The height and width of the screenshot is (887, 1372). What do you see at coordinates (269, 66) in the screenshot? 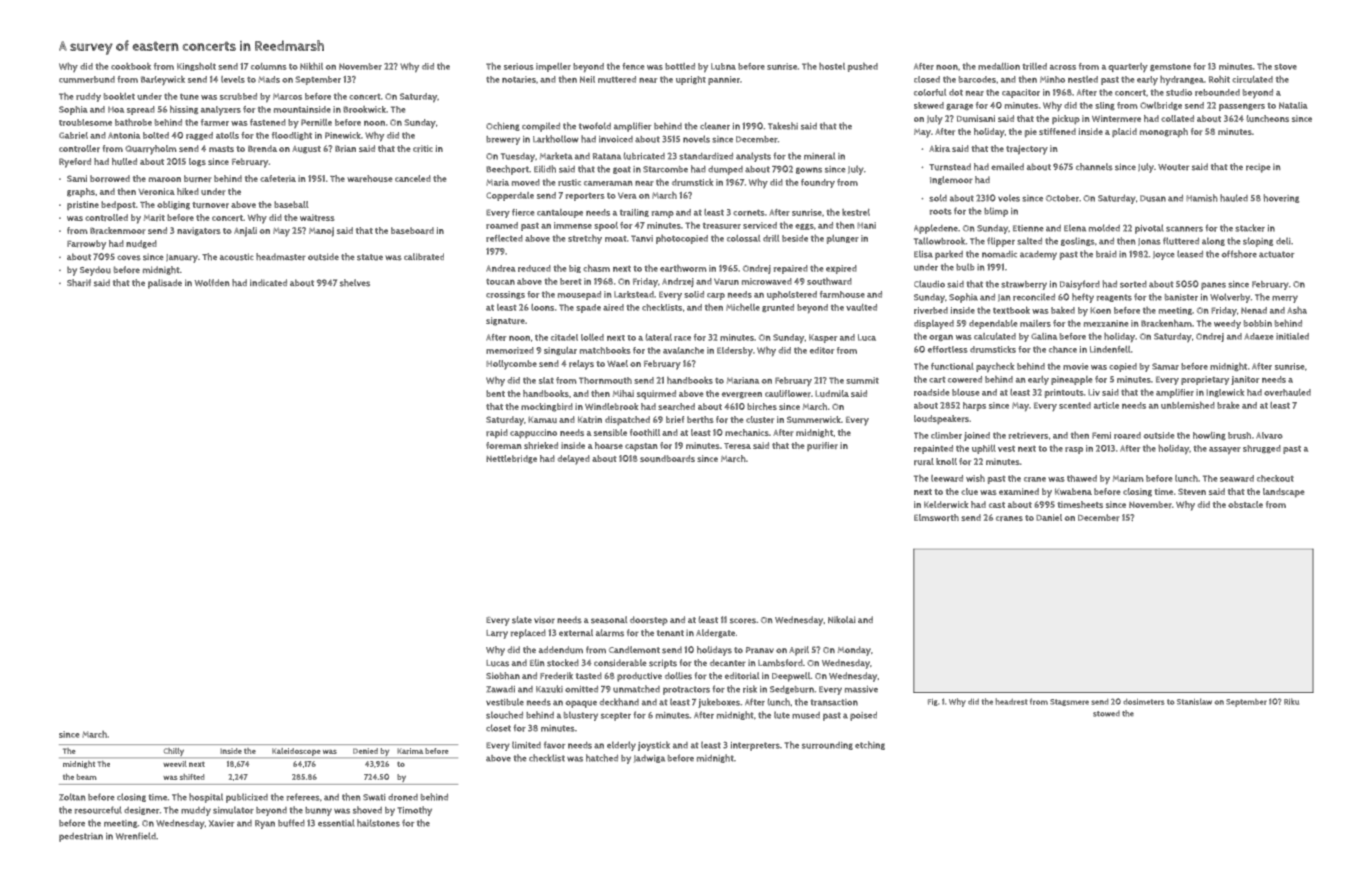
I see `columns` at bounding box center [269, 66].
